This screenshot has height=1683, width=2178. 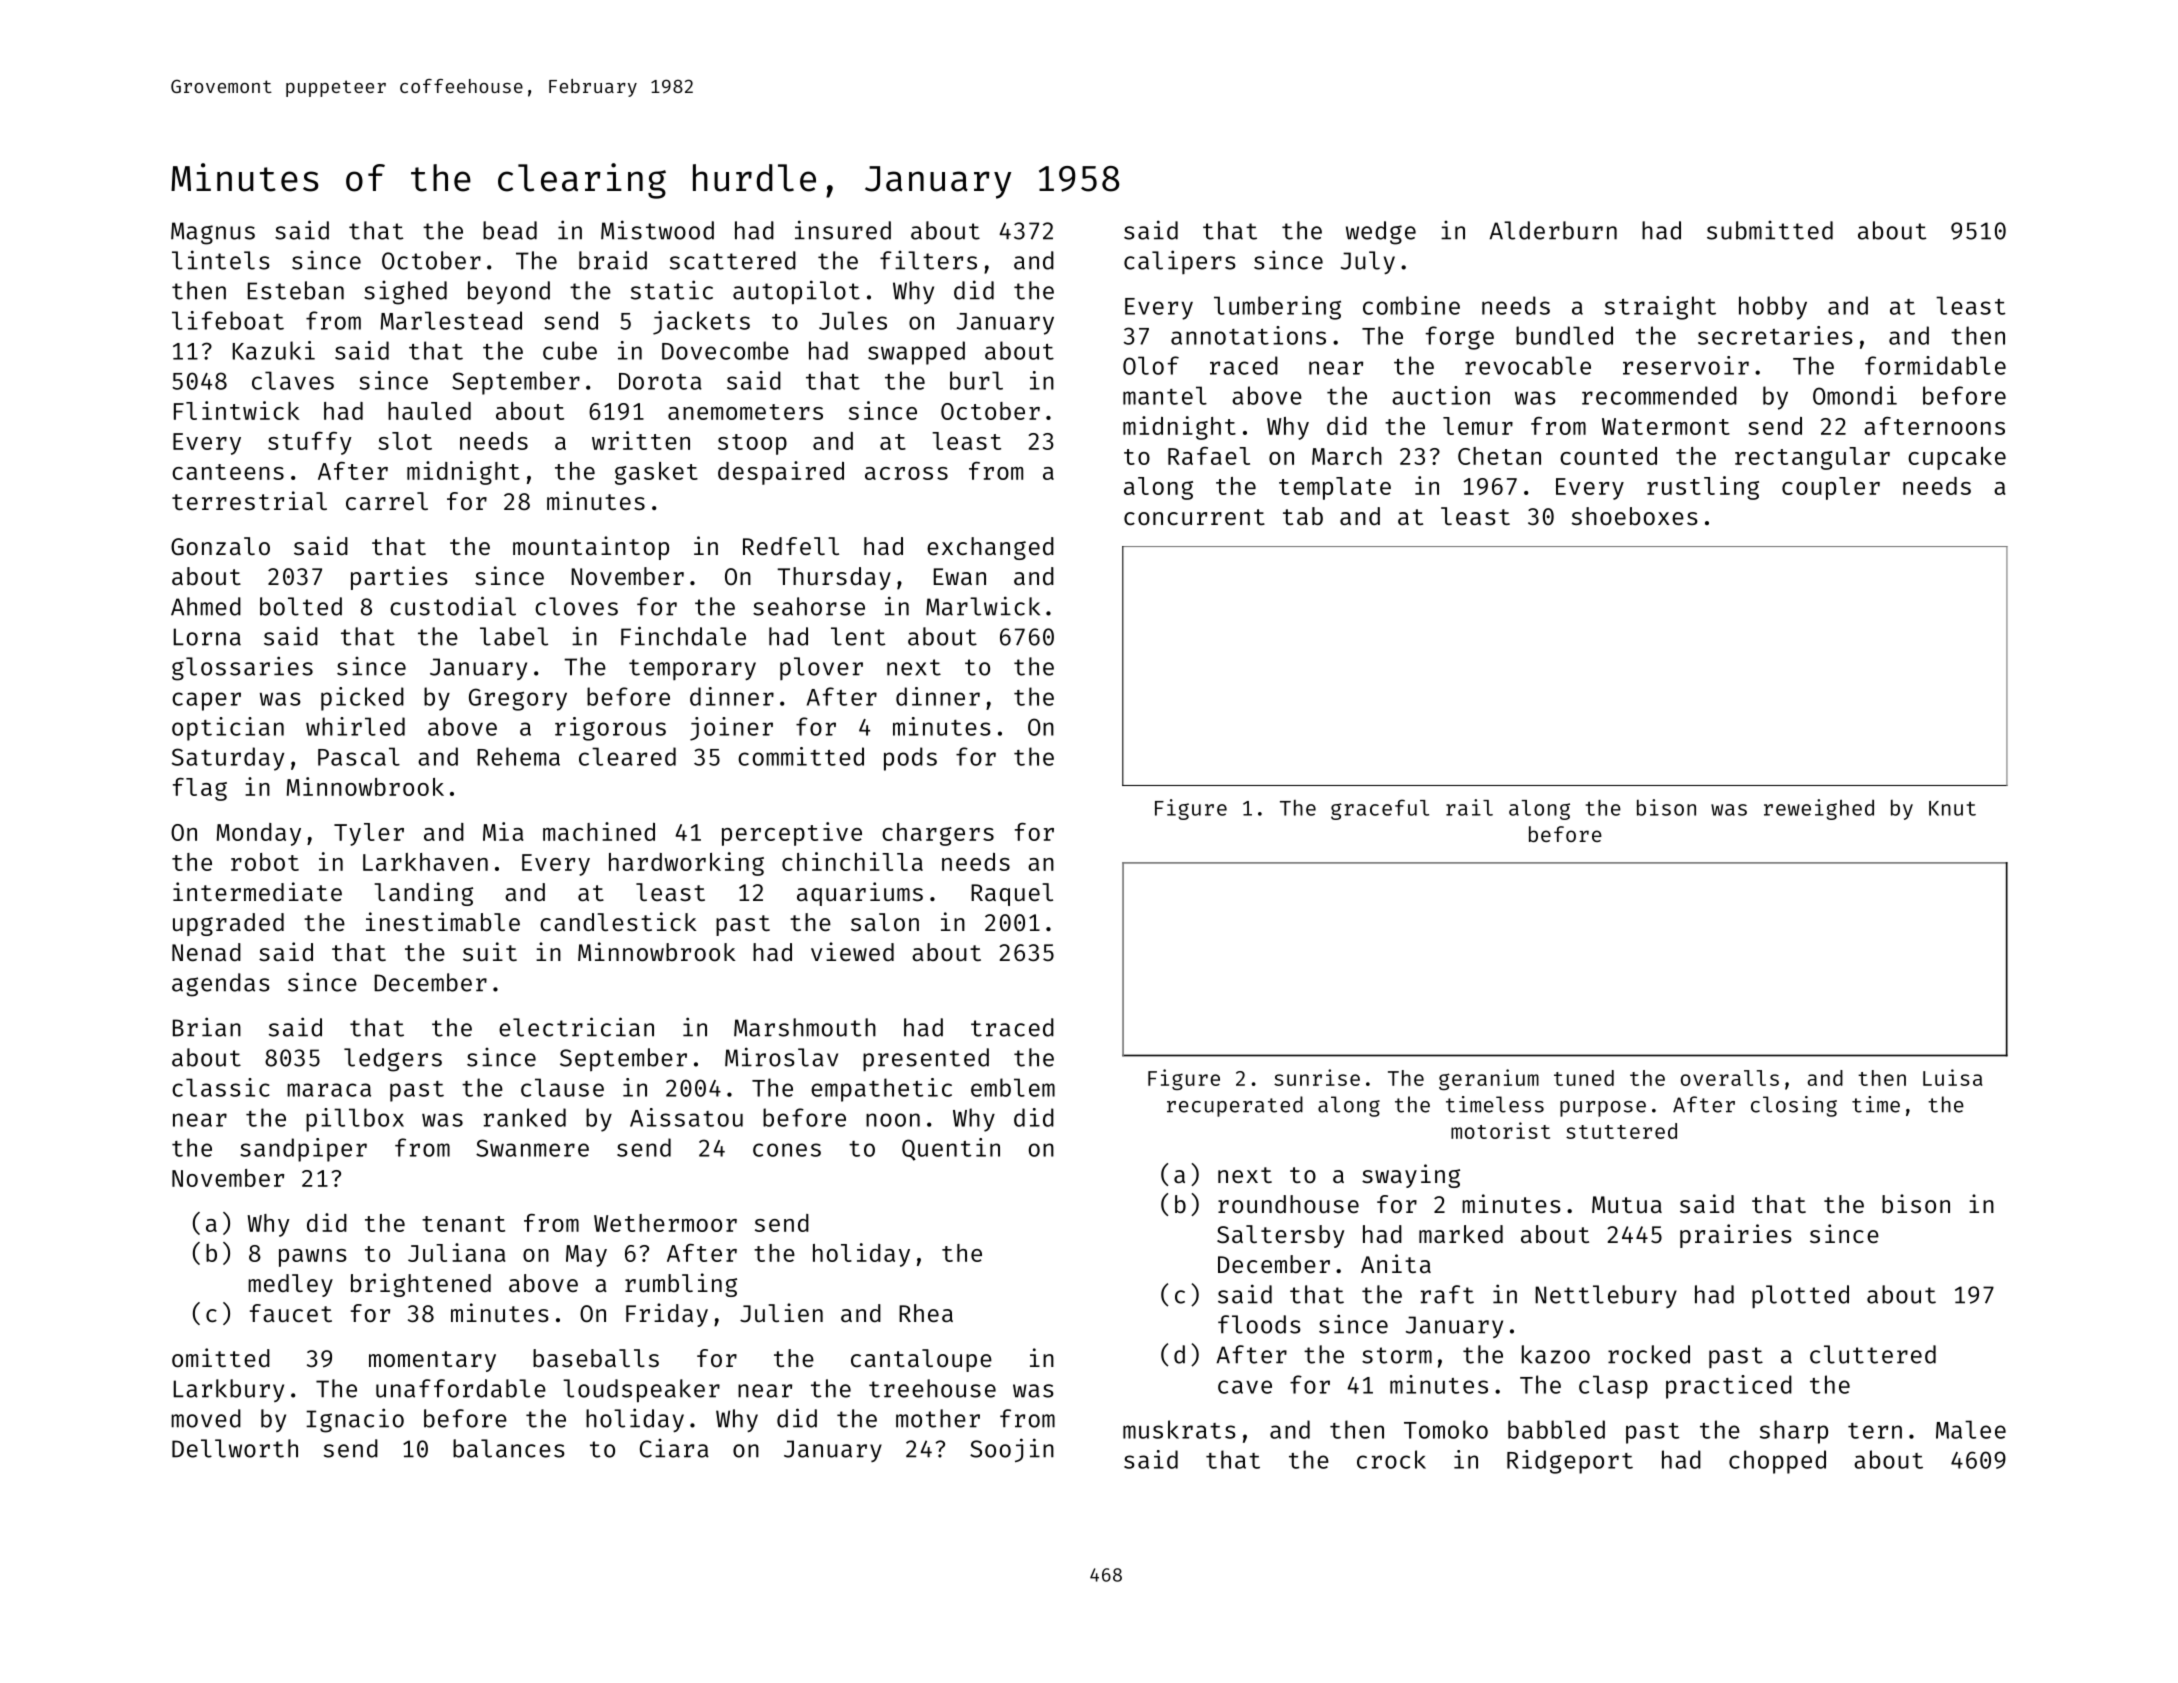 I want to click on Jules, so click(x=853, y=320).
